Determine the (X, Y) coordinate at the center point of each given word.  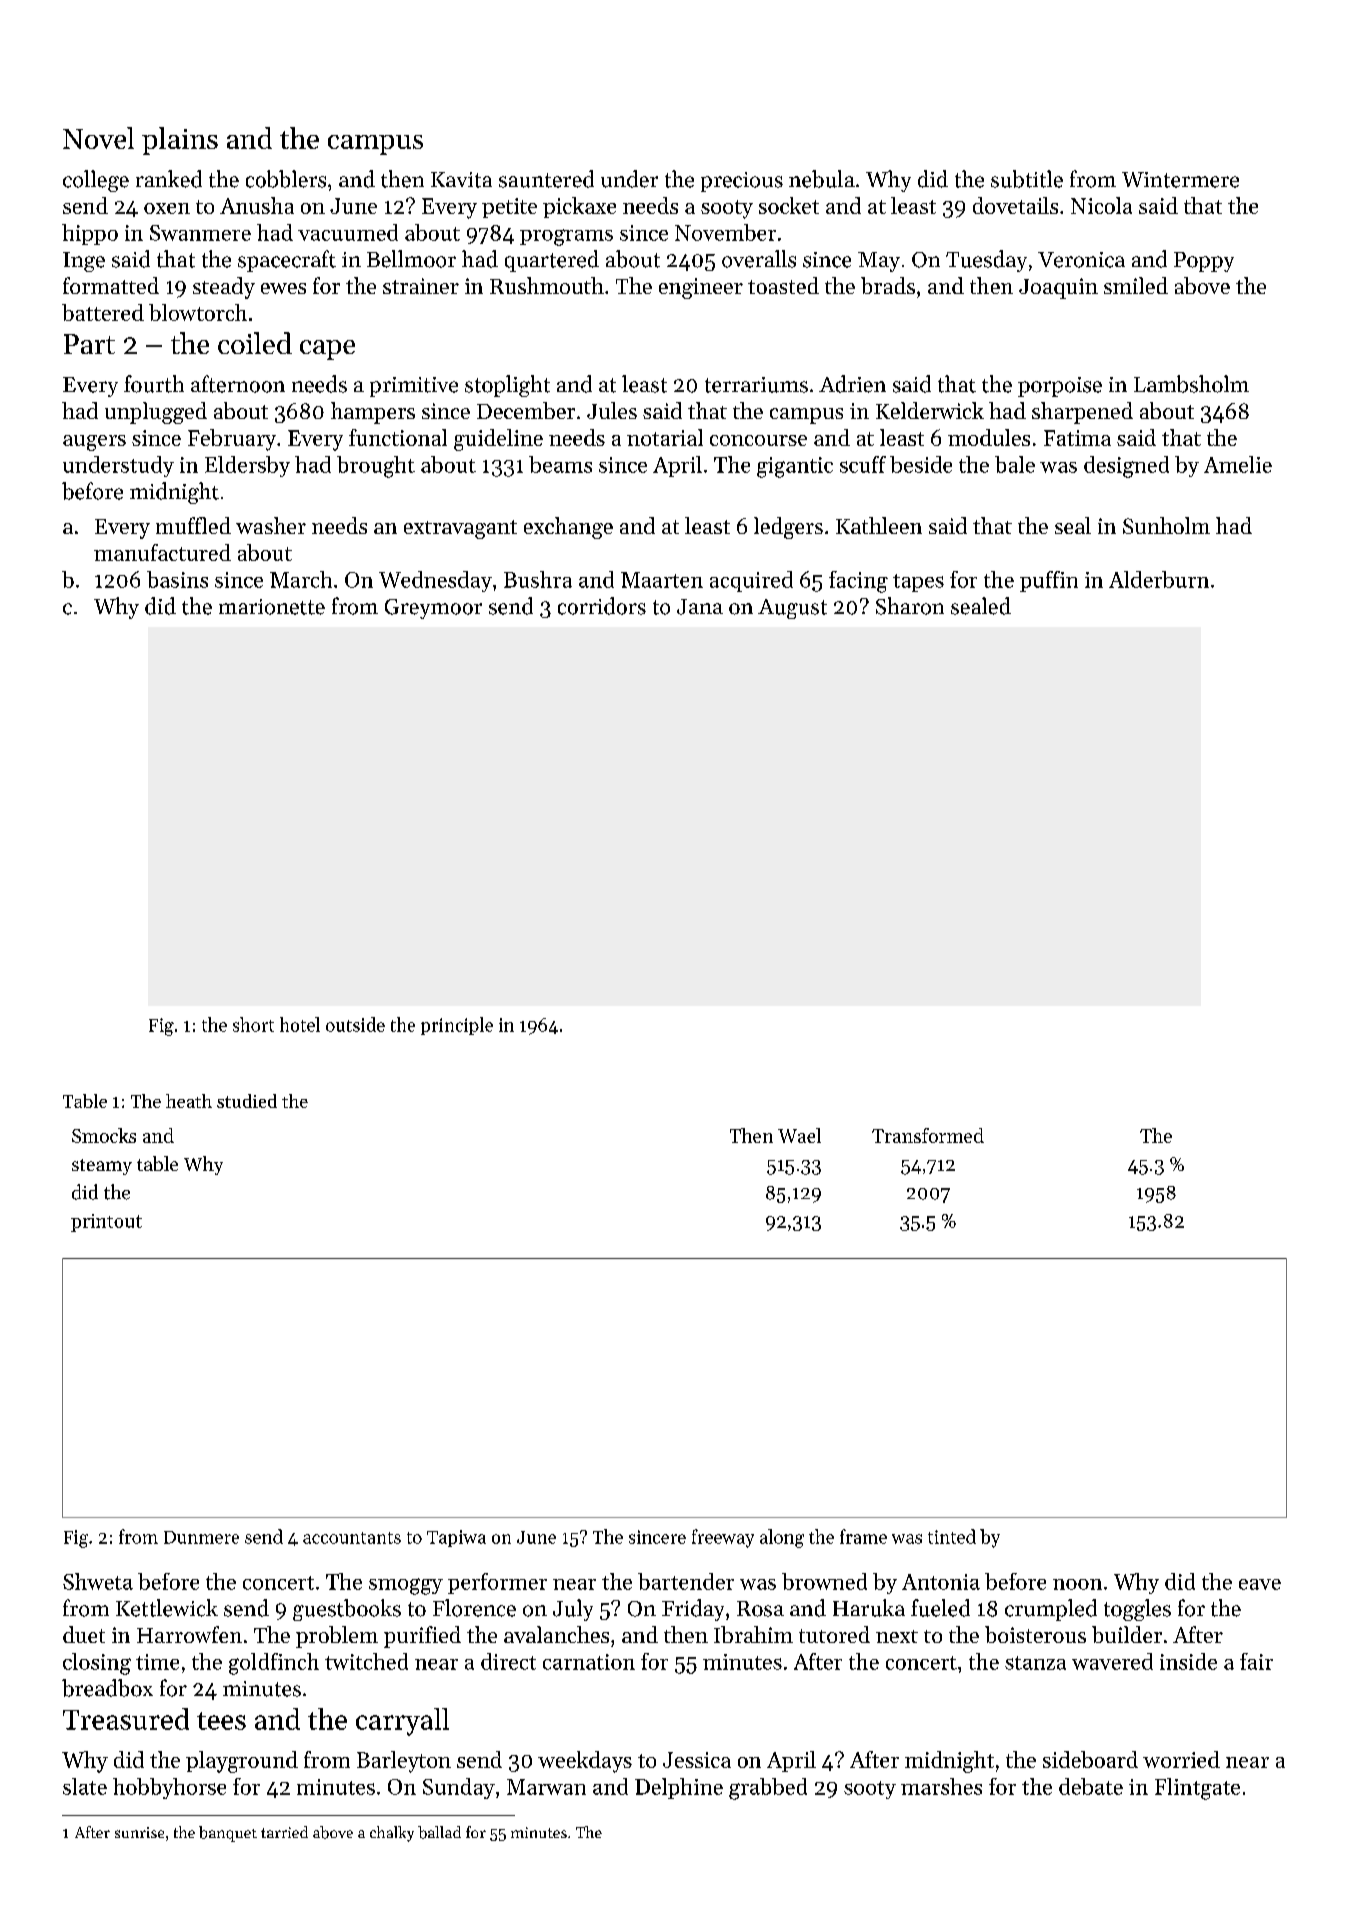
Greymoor (433, 609)
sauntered (546, 179)
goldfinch (274, 1664)
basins (177, 579)
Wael (799, 1135)
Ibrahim (753, 1634)
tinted (952, 1536)
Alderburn (1159, 579)
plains (180, 141)
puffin (1049, 581)
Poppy (1204, 262)
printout (106, 1223)
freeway (723, 1538)
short (253, 1024)
